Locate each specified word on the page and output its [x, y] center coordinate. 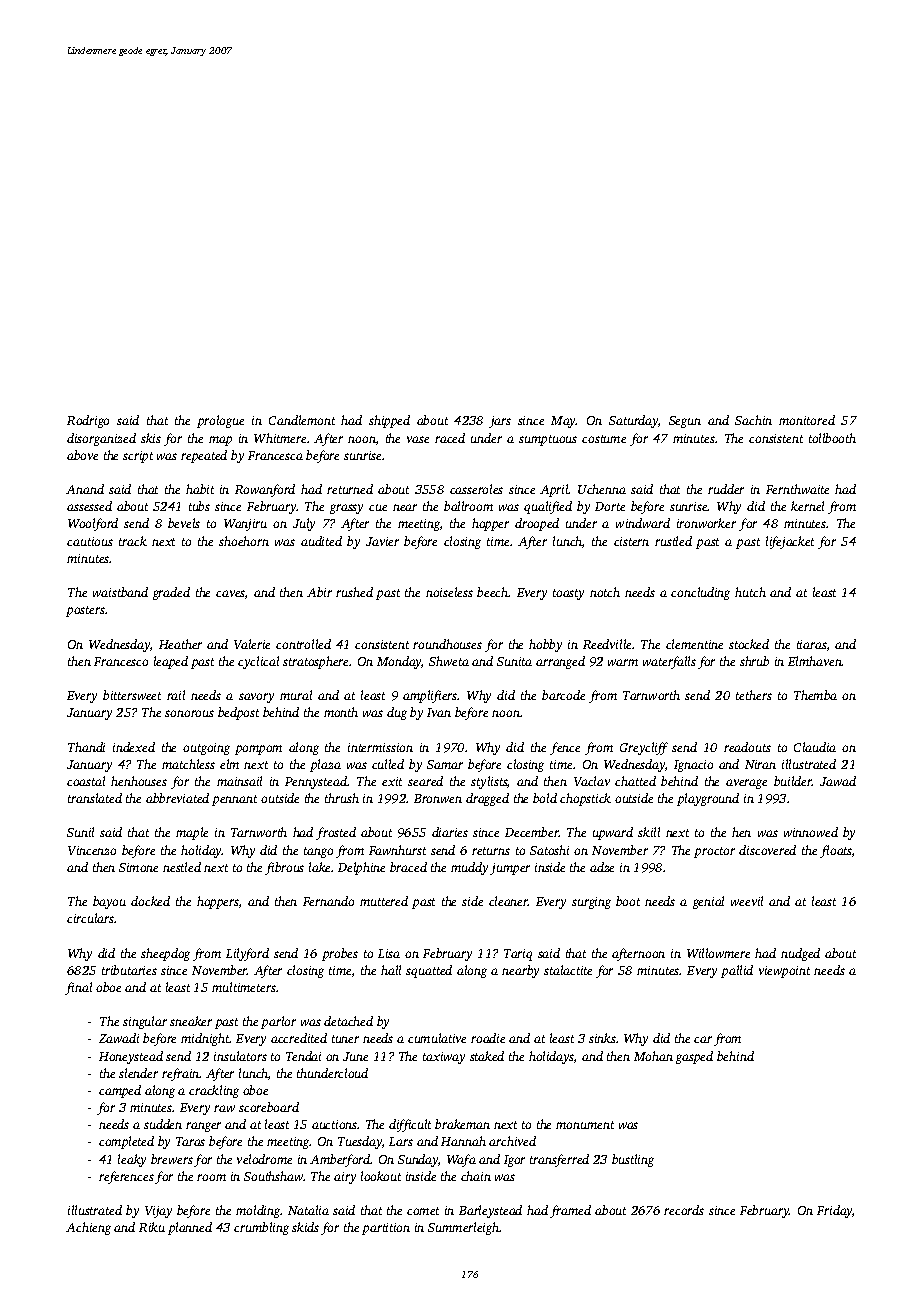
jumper [510, 869]
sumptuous [548, 440]
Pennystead [316, 782]
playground [708, 799]
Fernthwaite [797, 489]
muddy [469, 868]
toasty [568, 594]
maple [192, 833]
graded [171, 593]
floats [836, 851]
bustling [633, 1160]
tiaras [812, 644]
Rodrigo [88, 421]
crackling [214, 1091]
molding [258, 1211]
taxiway [444, 1058]
